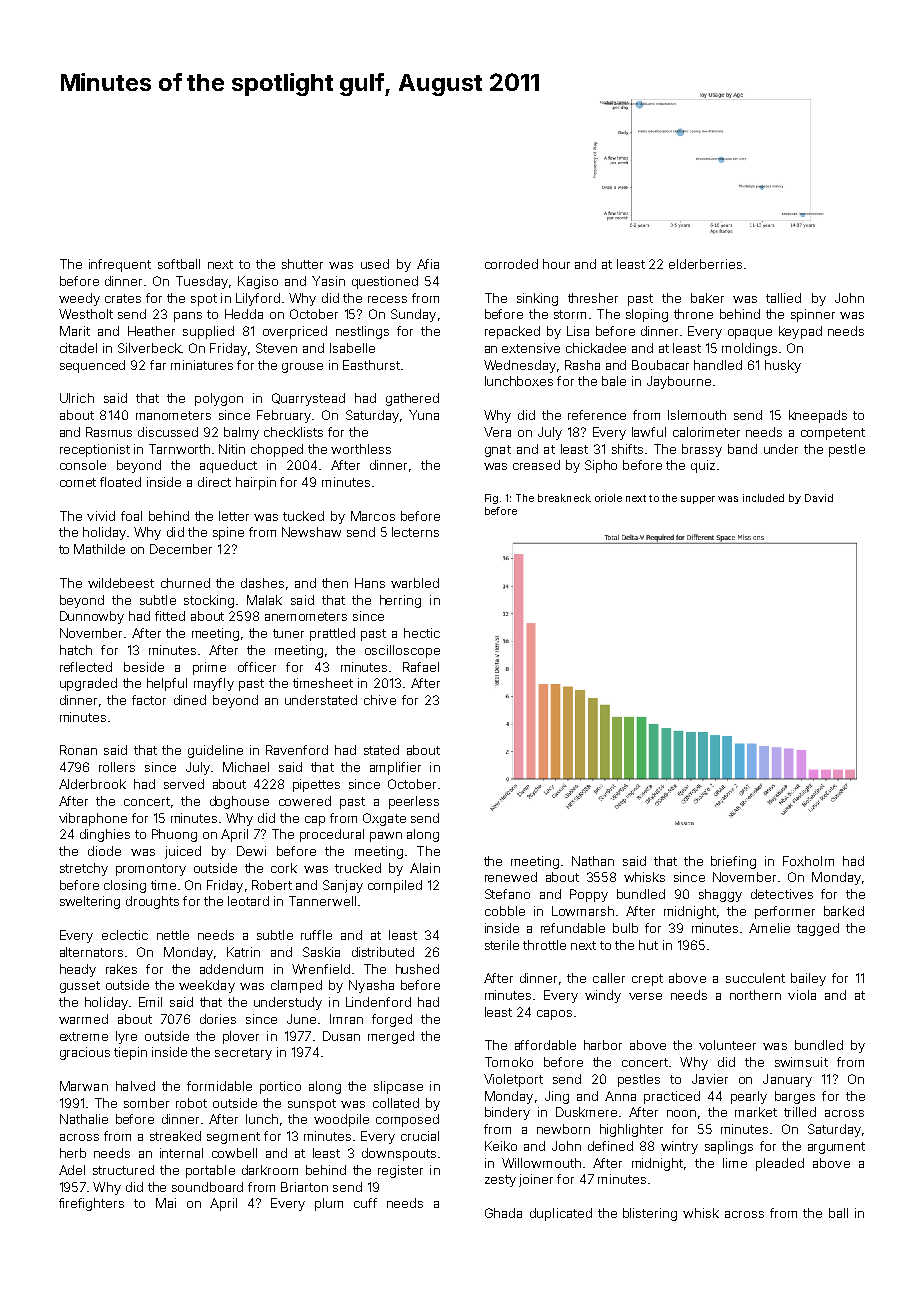  I want to click on supper, so click(698, 500).
